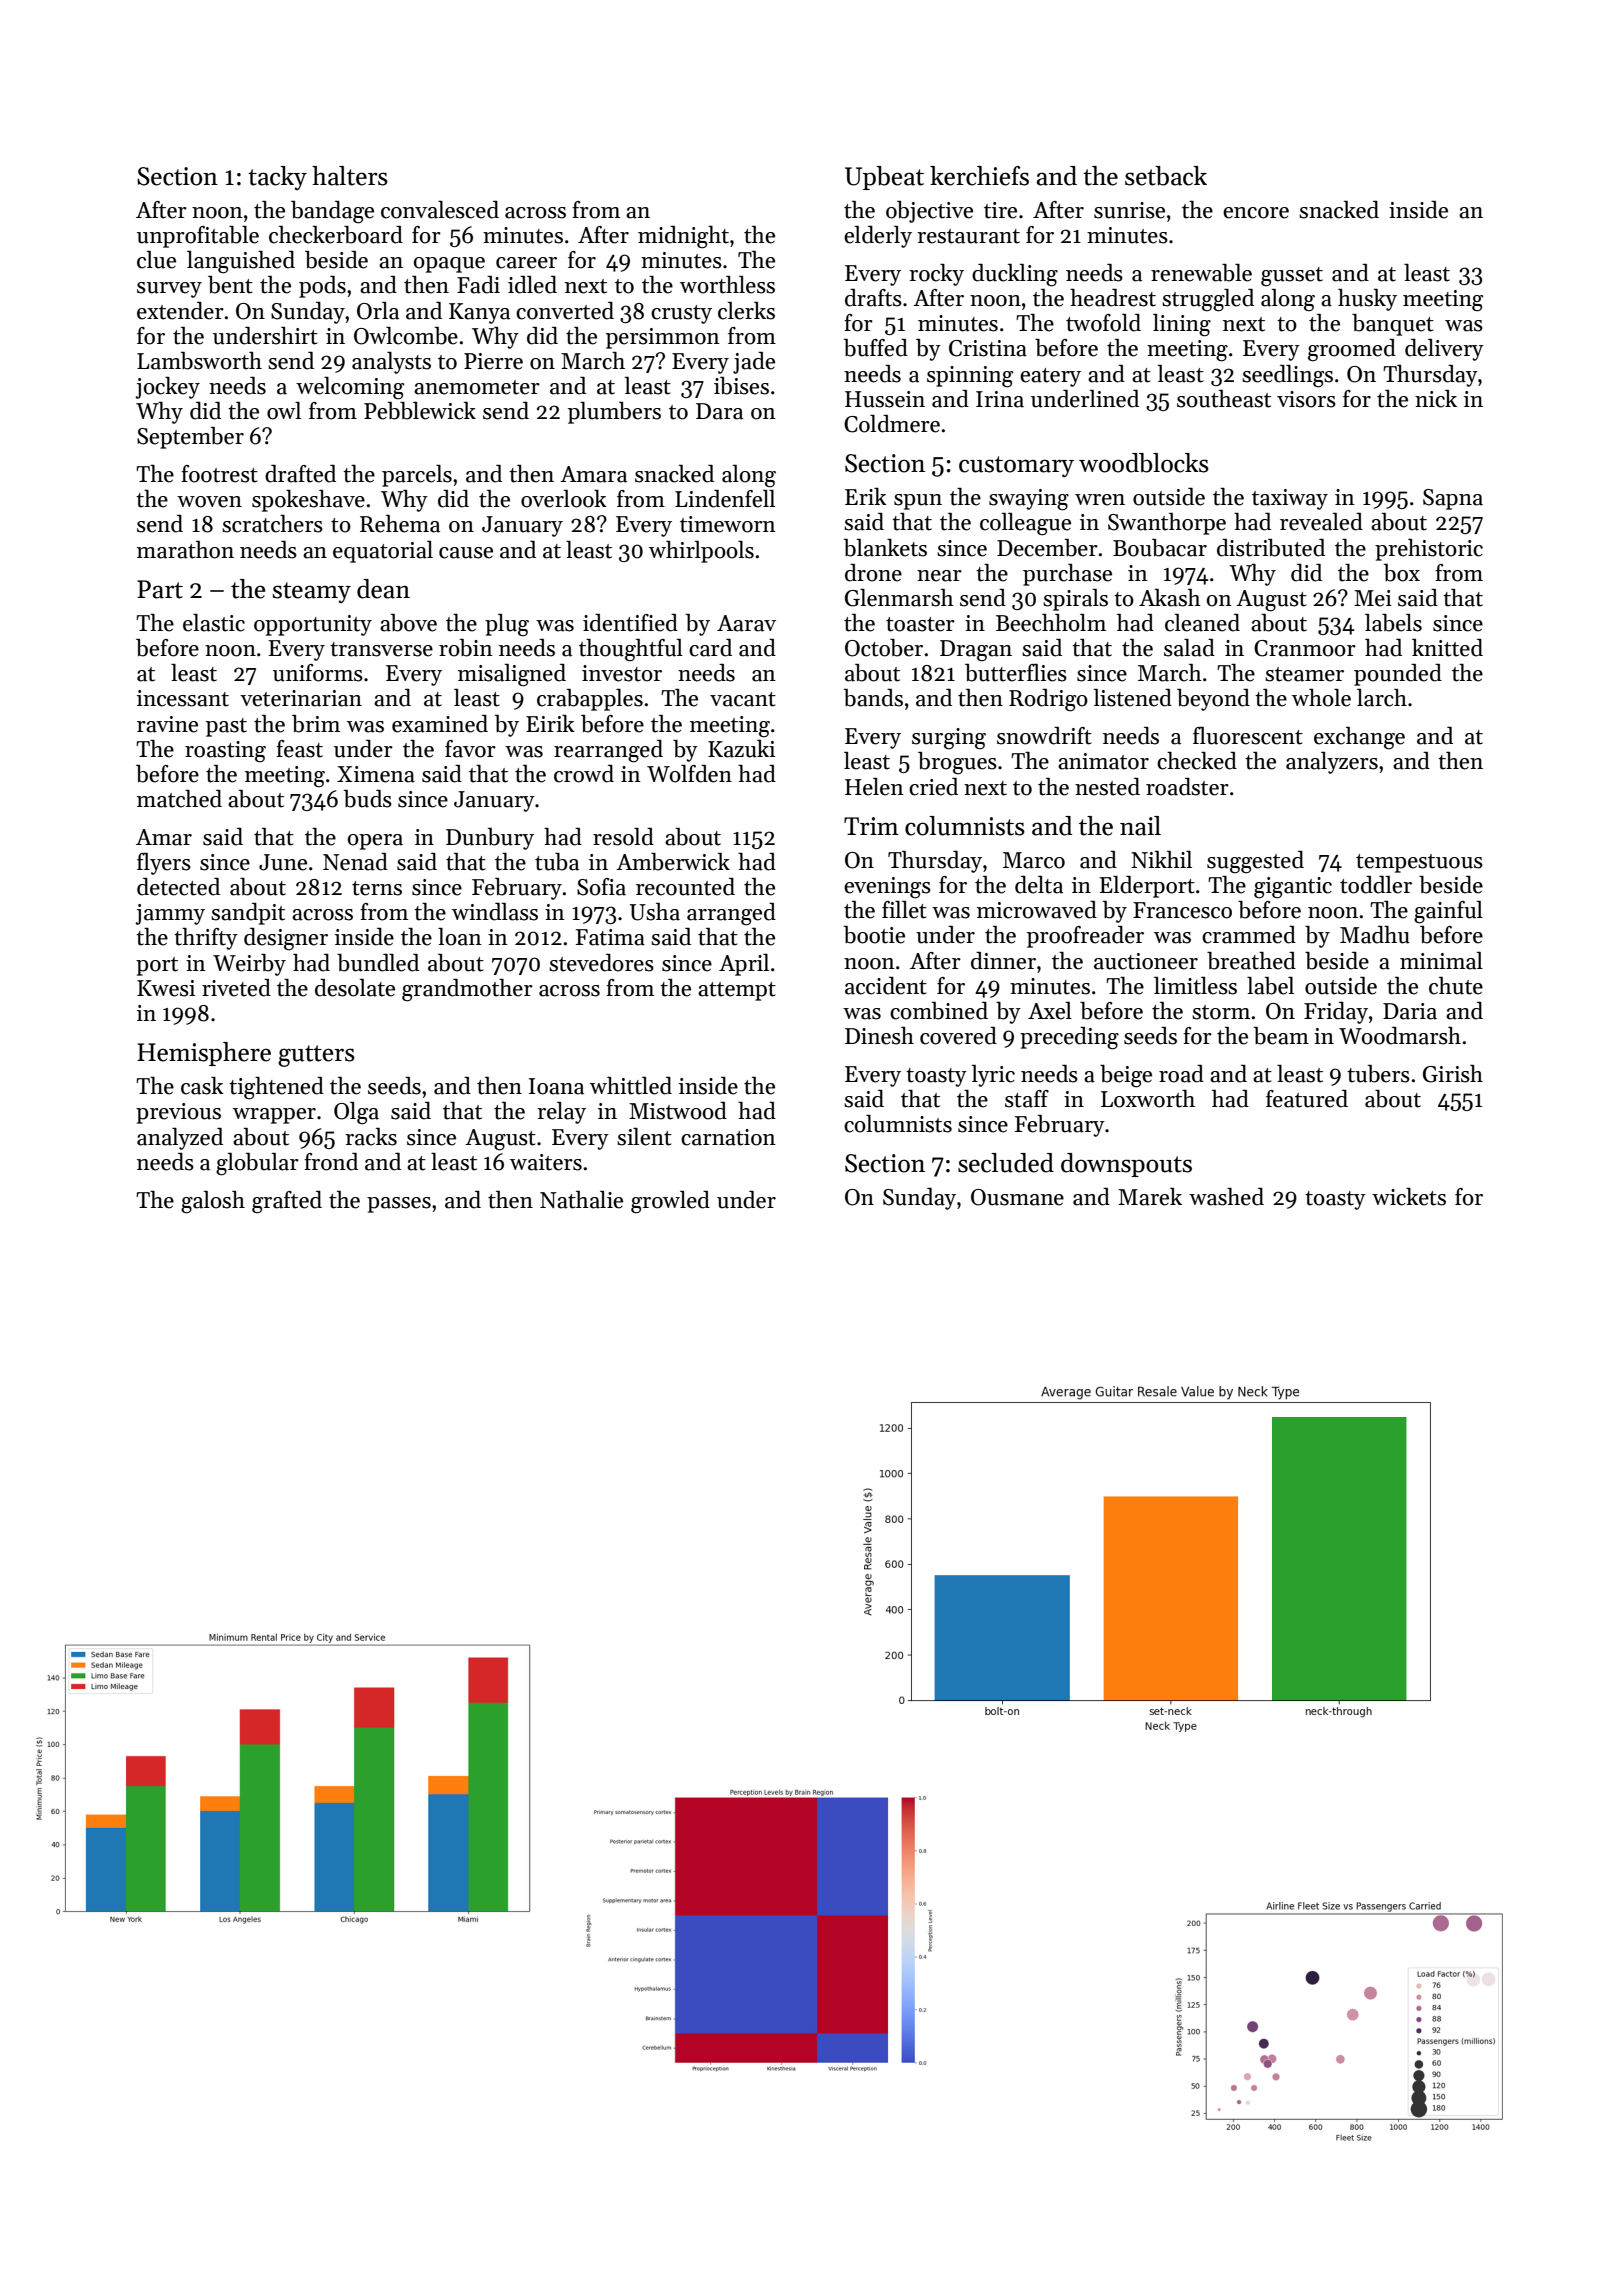  I want to click on opera, so click(375, 842).
